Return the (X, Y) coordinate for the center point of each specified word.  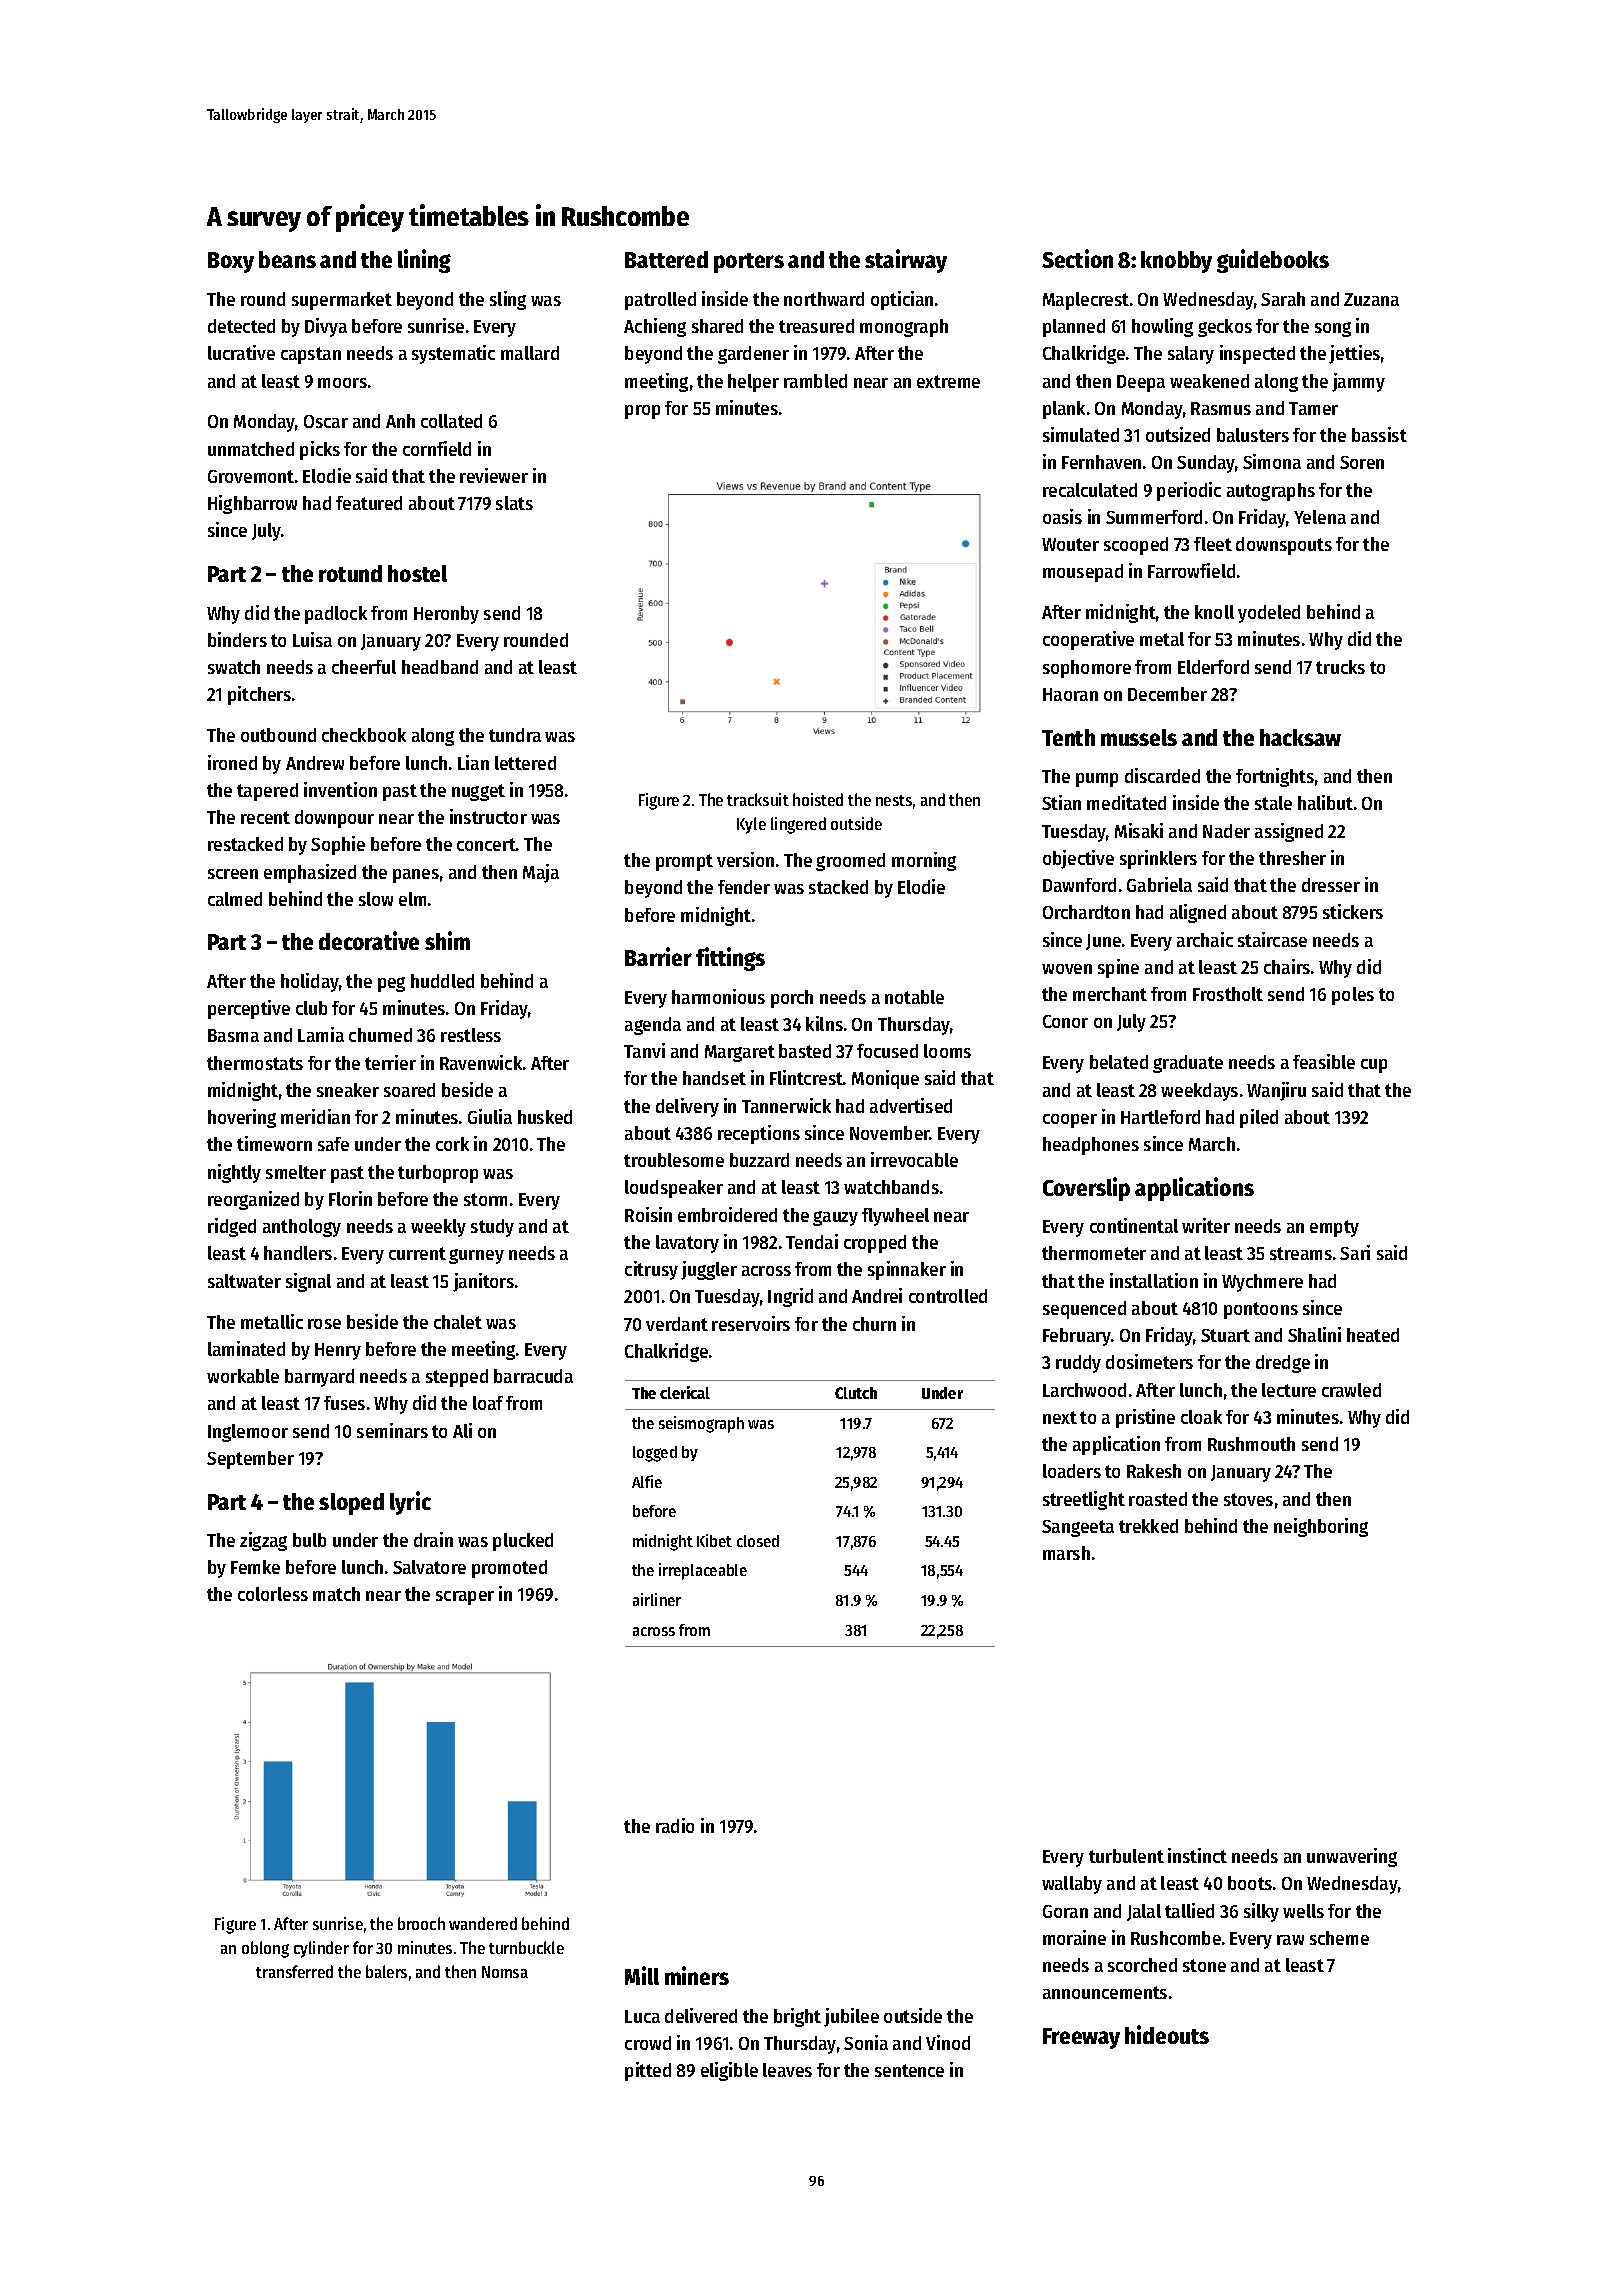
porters (749, 263)
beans (287, 259)
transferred (294, 1971)
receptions (759, 1134)
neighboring (1321, 1527)
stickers (1353, 911)
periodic (1189, 491)
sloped (351, 1504)
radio (675, 1825)
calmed (235, 899)
